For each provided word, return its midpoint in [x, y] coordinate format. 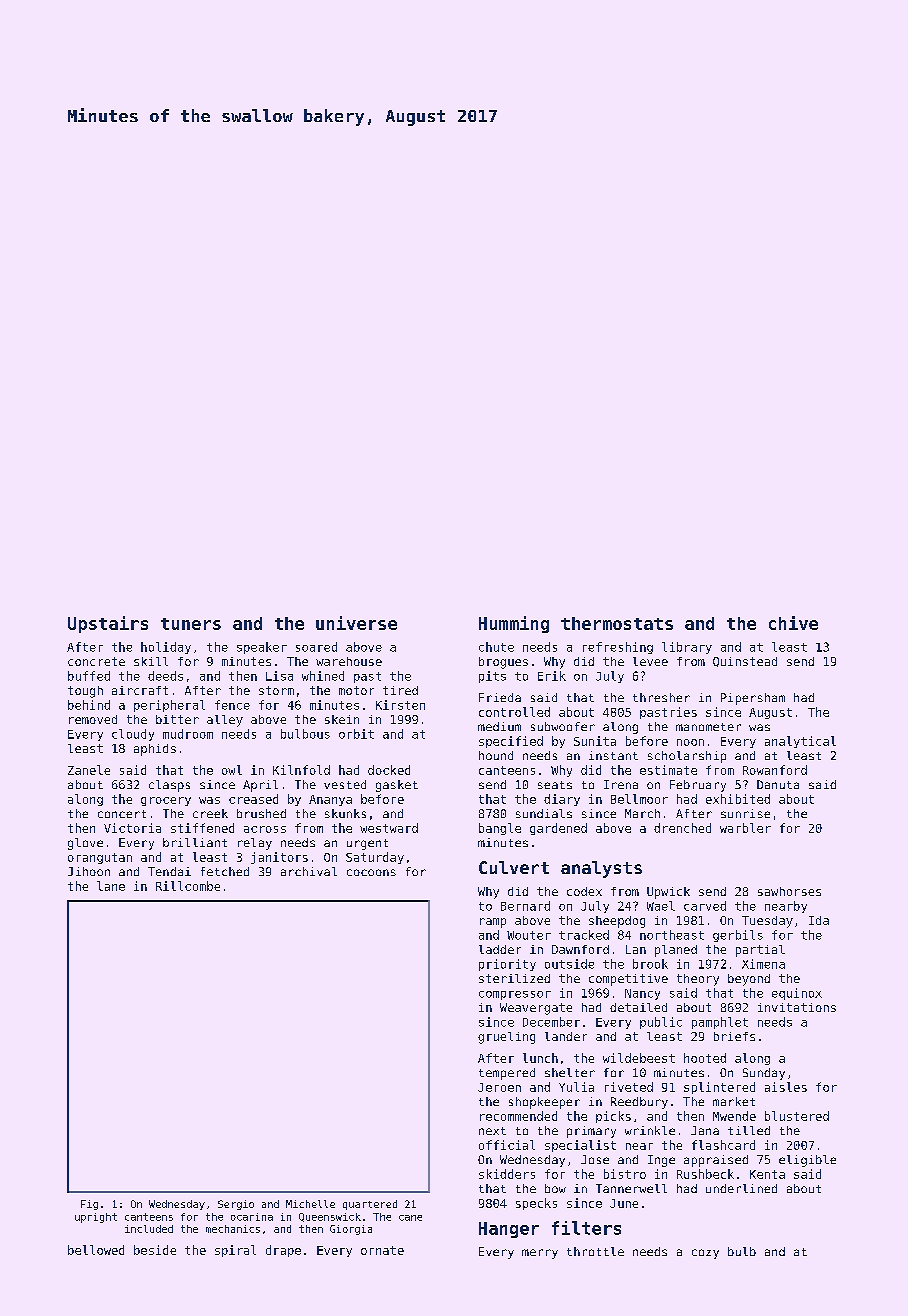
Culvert [514, 867]
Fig [89, 1205]
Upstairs [108, 624]
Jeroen [499, 1087]
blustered [797, 1116]
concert [122, 814]
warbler [745, 828]
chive [793, 623]
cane [410, 1218]
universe [356, 623]
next [492, 1131]
